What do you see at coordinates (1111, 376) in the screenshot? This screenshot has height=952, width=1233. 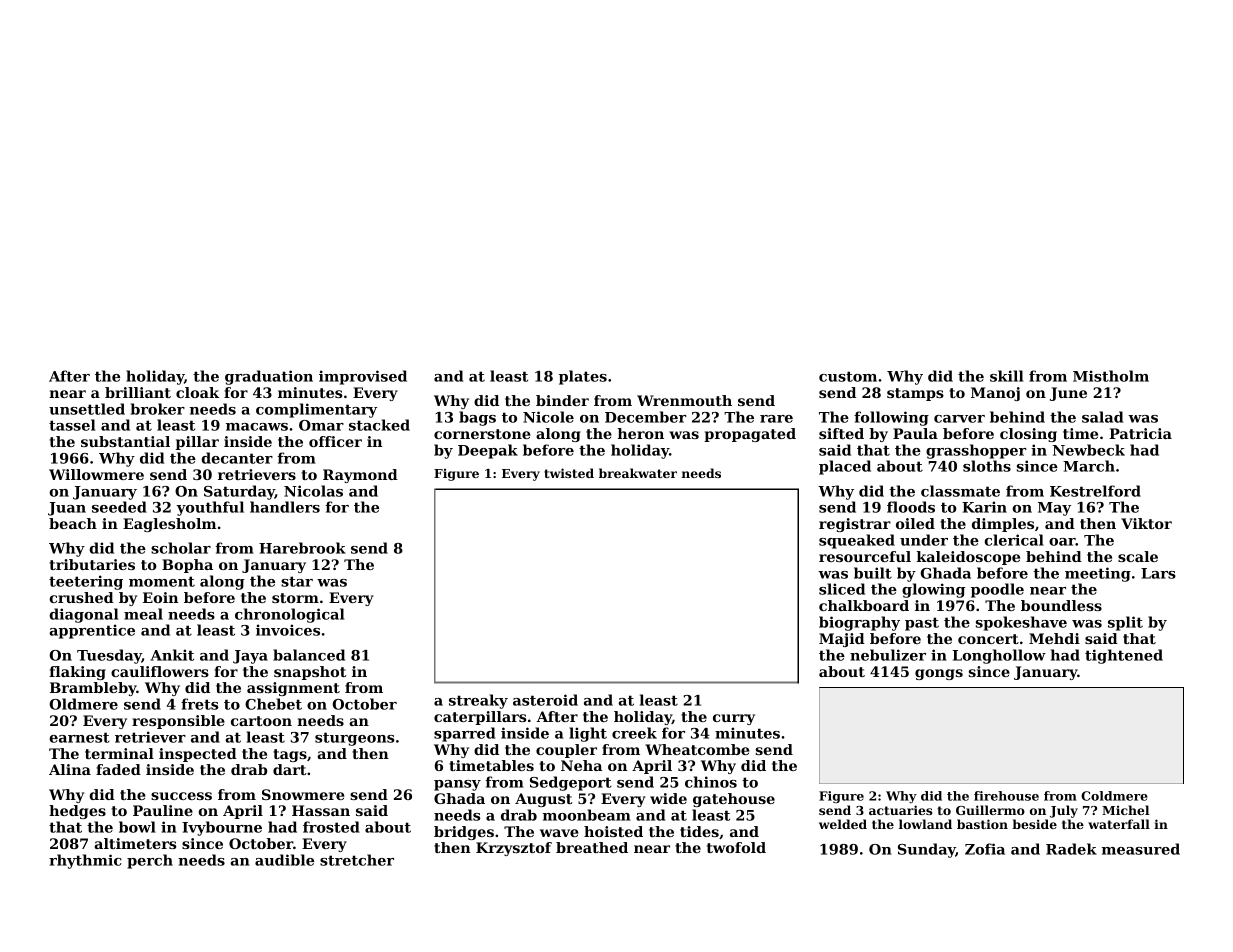 I see `Mistholm` at bounding box center [1111, 376].
